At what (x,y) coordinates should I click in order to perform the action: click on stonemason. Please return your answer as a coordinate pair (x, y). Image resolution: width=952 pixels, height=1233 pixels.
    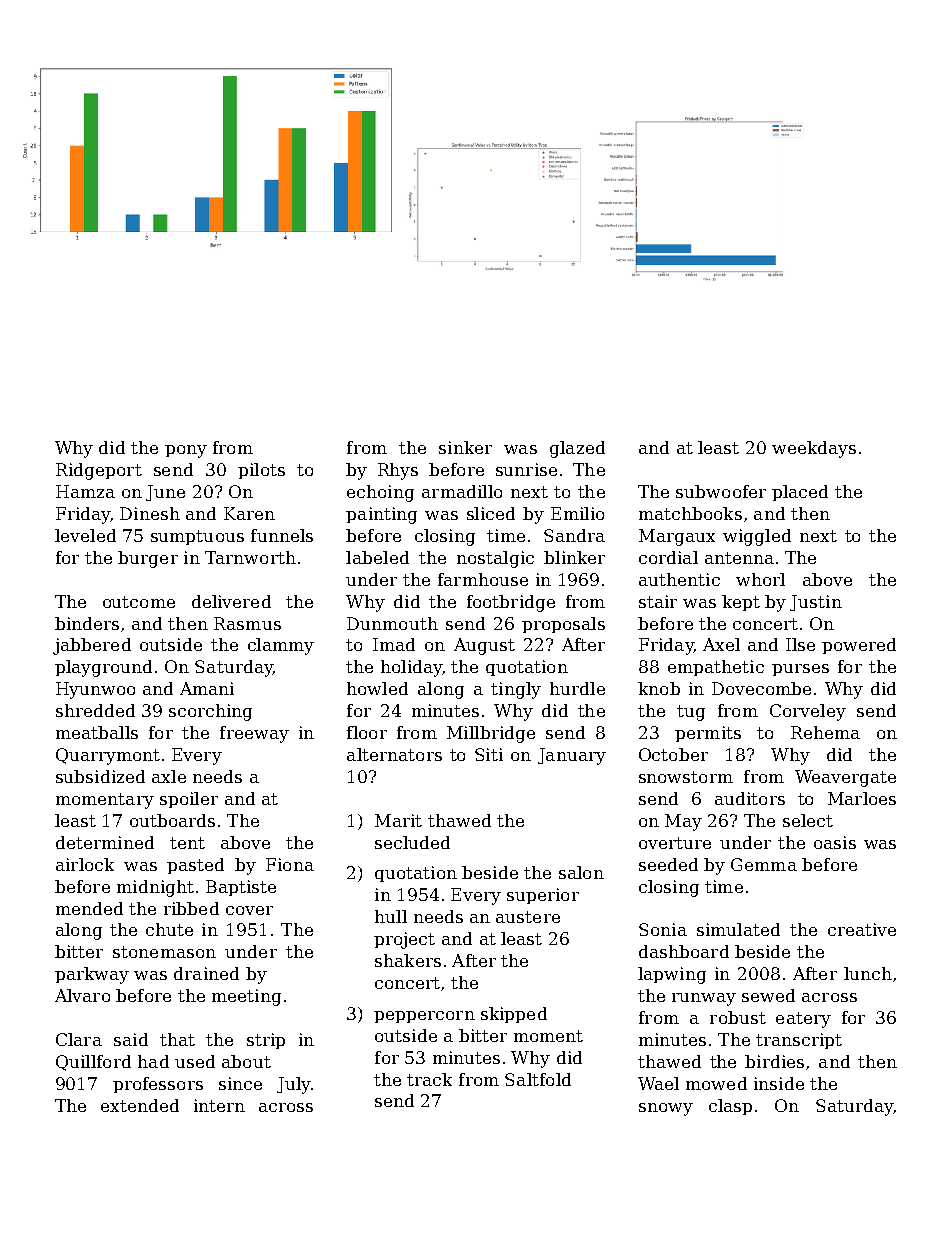
    Looking at the image, I should click on (164, 952).
